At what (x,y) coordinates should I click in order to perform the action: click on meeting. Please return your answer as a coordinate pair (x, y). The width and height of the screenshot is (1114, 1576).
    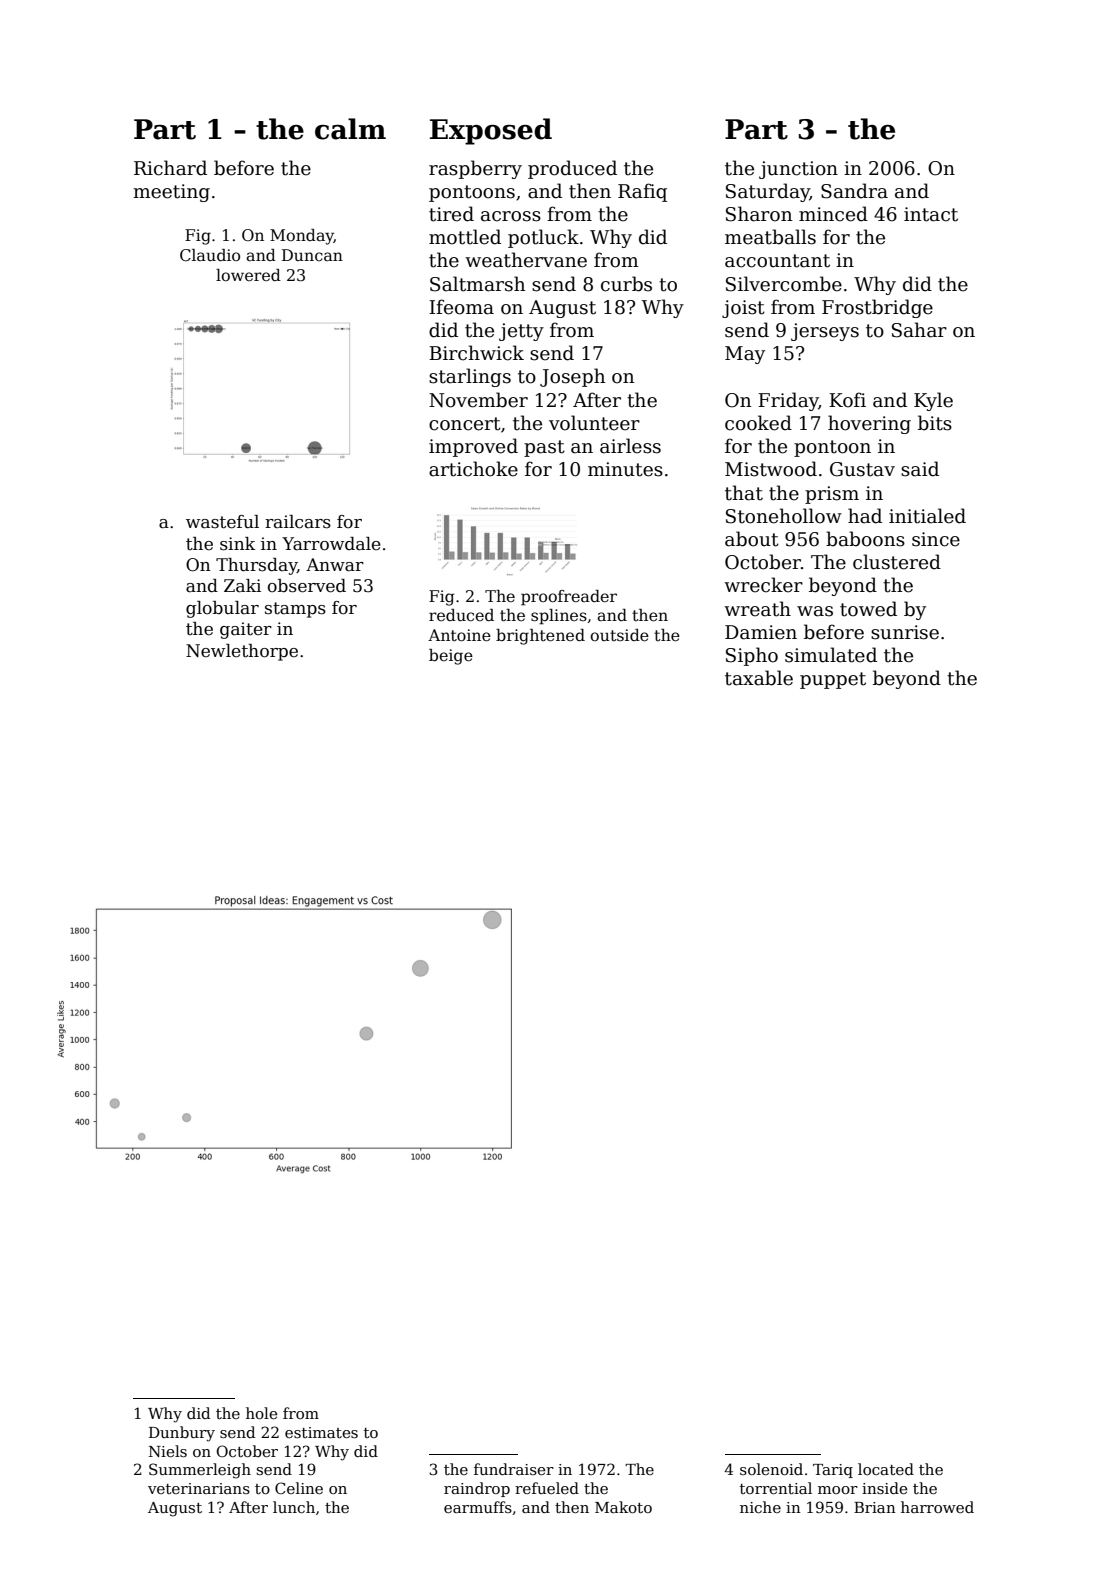
    Looking at the image, I should click on (171, 193).
